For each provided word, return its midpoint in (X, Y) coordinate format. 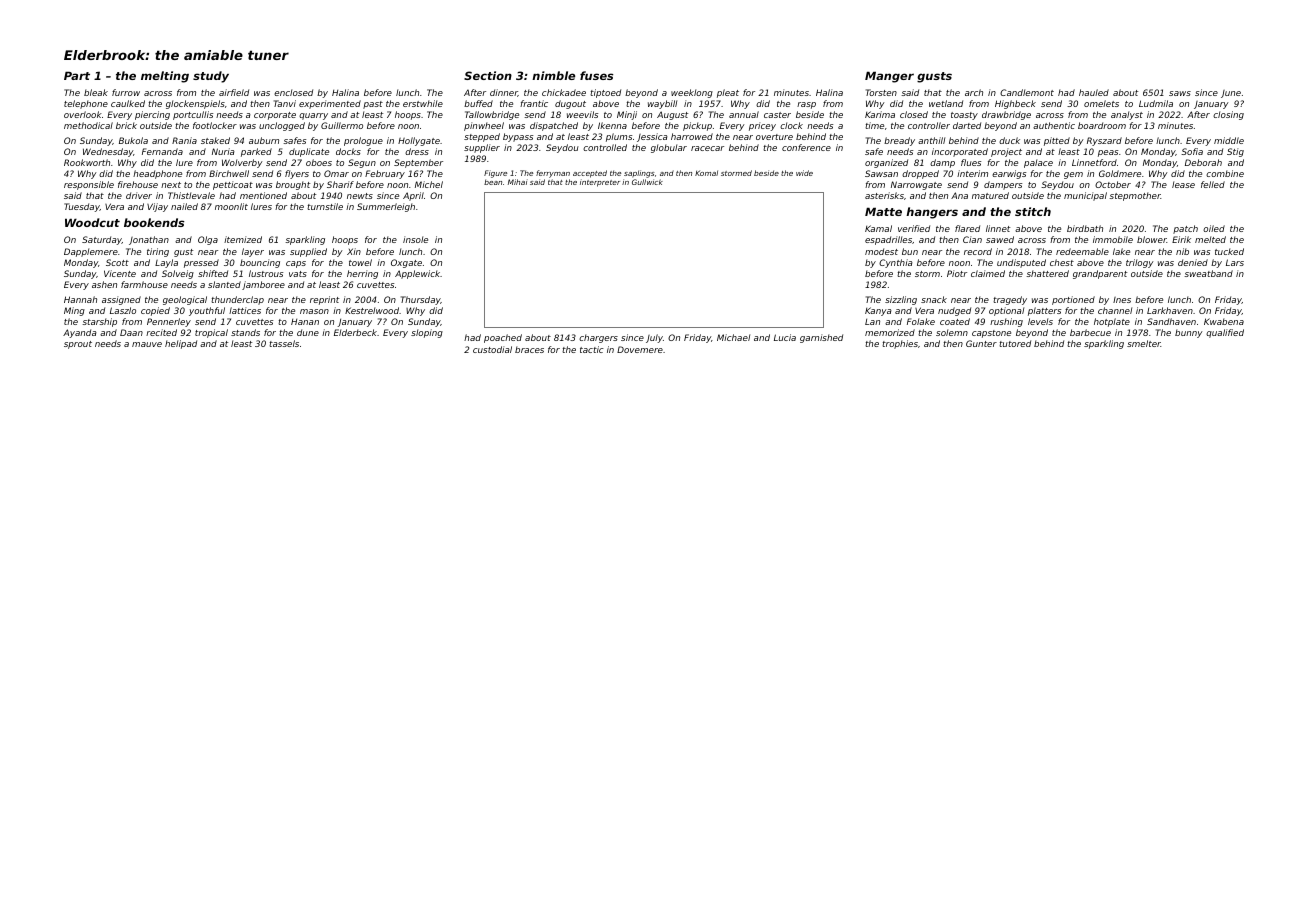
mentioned (263, 195)
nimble (553, 75)
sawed (1000, 239)
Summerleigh (386, 207)
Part (77, 75)
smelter (1144, 343)
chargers (598, 338)
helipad (181, 344)
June (1231, 94)
